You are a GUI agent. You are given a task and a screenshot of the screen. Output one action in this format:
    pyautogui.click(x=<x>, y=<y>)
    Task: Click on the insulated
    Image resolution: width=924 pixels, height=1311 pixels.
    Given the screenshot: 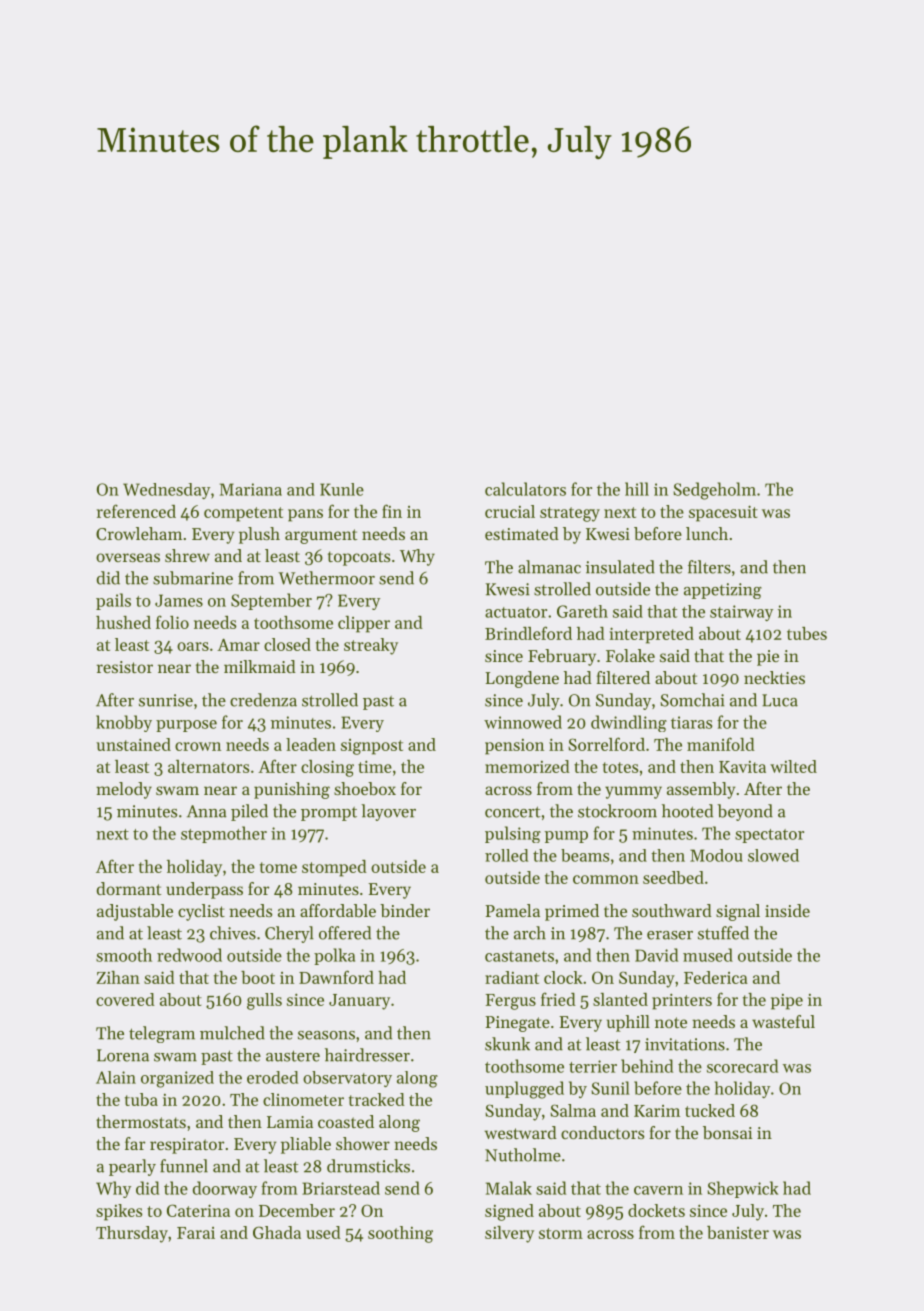 What is the action you would take?
    pyautogui.click(x=620, y=567)
